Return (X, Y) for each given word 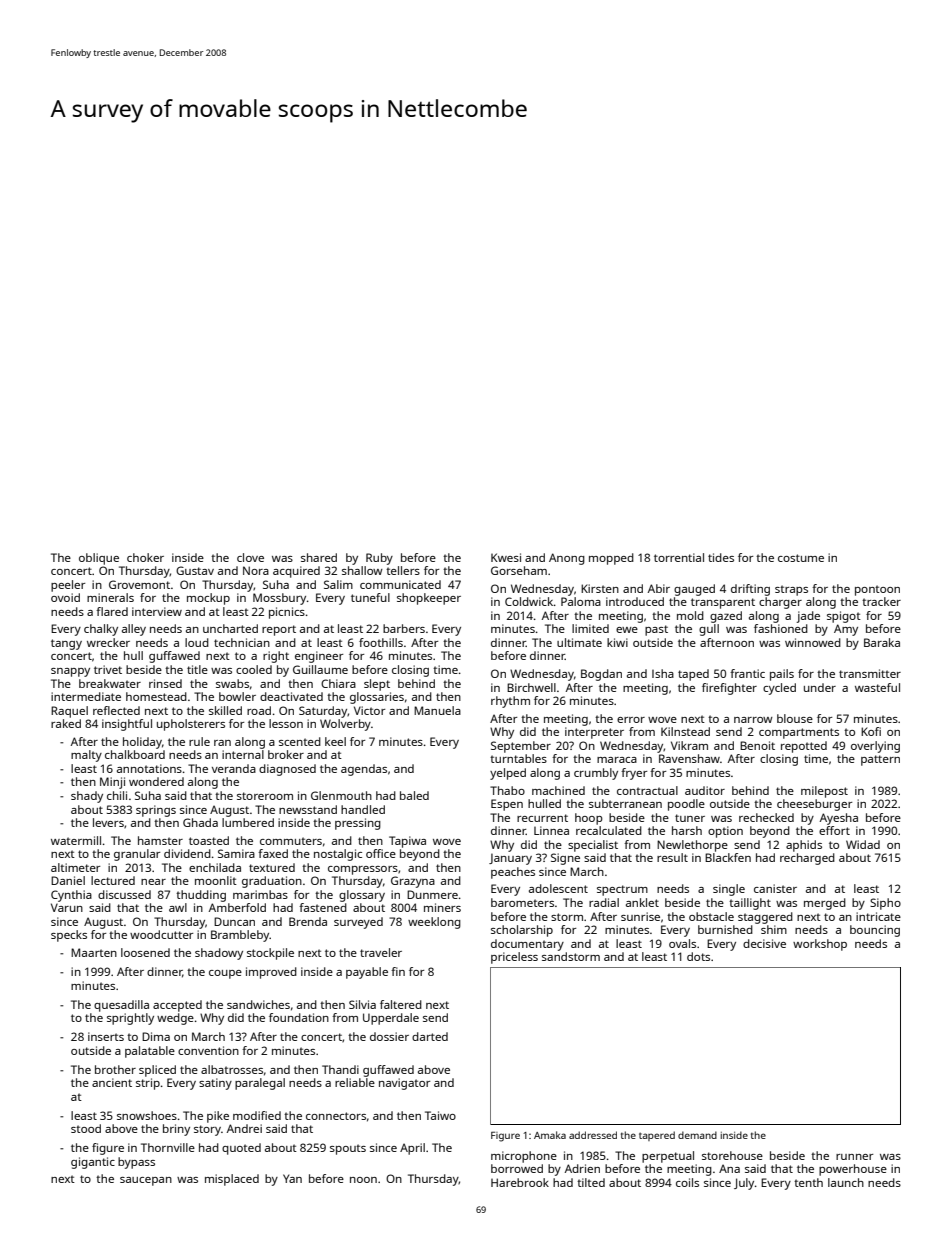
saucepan (146, 1181)
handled (363, 809)
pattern (880, 760)
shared (319, 557)
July (744, 1184)
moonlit (216, 880)
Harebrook (520, 1182)
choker (145, 557)
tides (721, 557)
